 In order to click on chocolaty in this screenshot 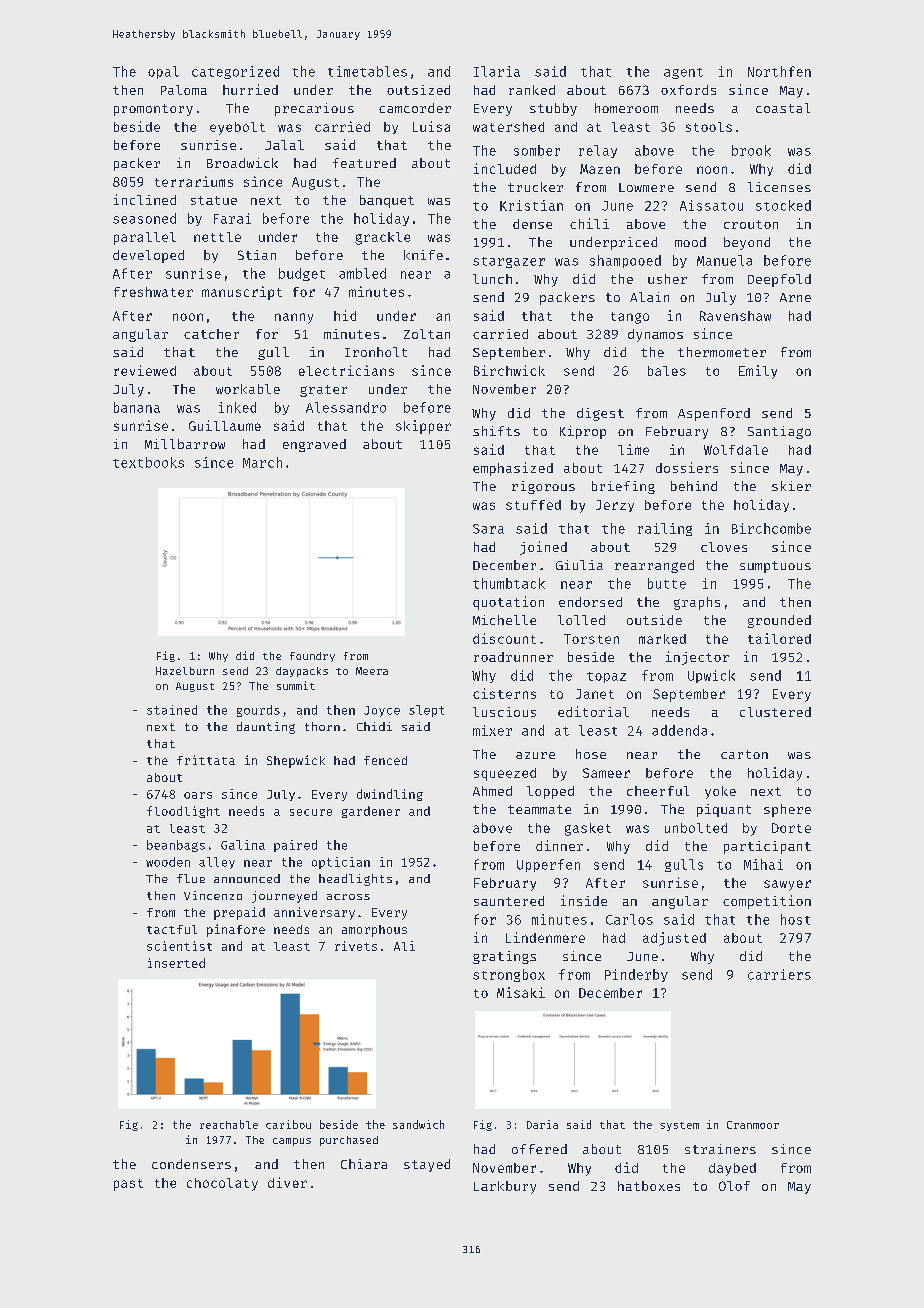, I will do `click(222, 1184)`.
